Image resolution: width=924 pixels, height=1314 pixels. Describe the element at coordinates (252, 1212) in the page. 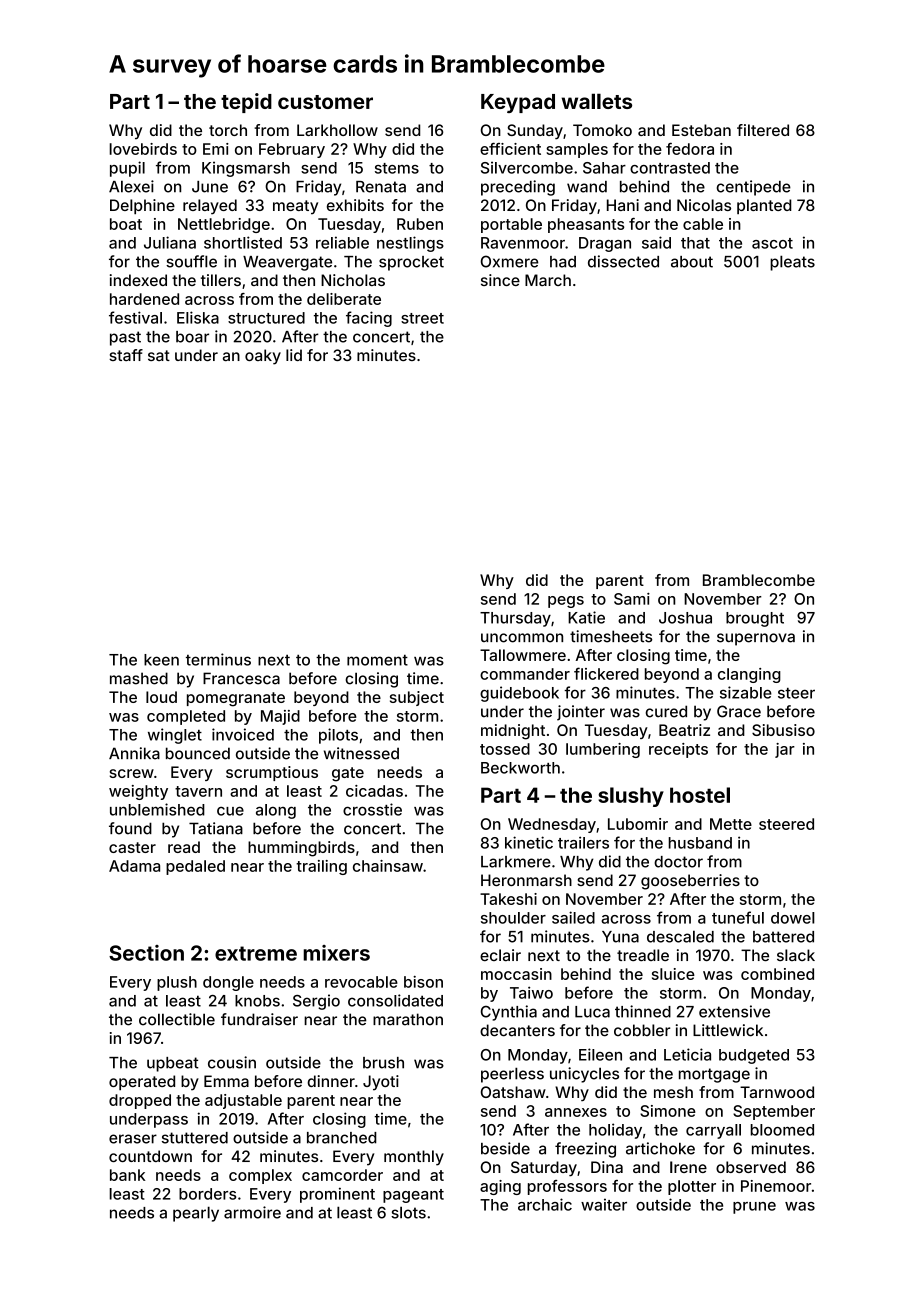

I see `armoire` at that location.
